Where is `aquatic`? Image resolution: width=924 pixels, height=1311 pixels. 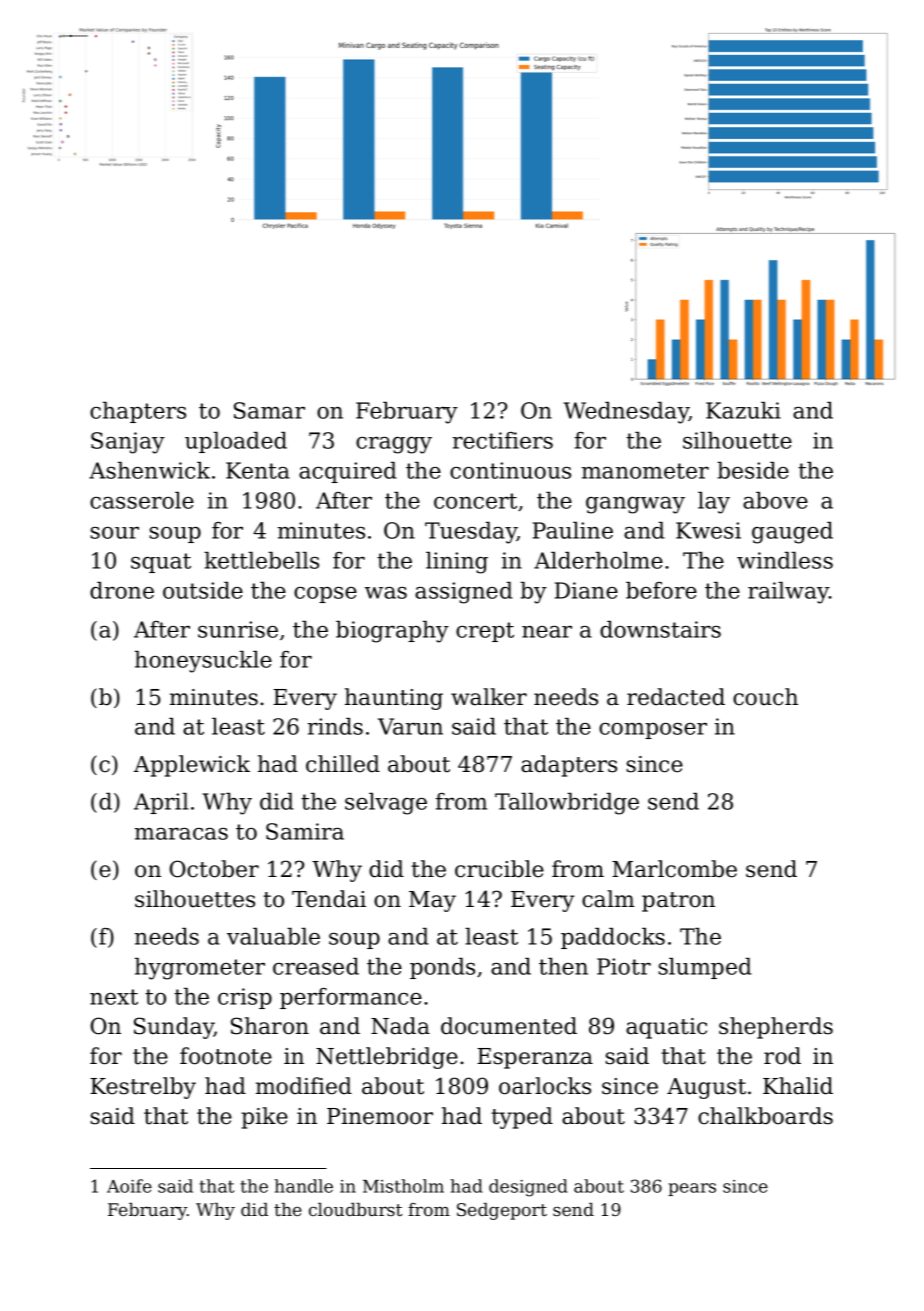 aquatic is located at coordinates (666, 1028).
